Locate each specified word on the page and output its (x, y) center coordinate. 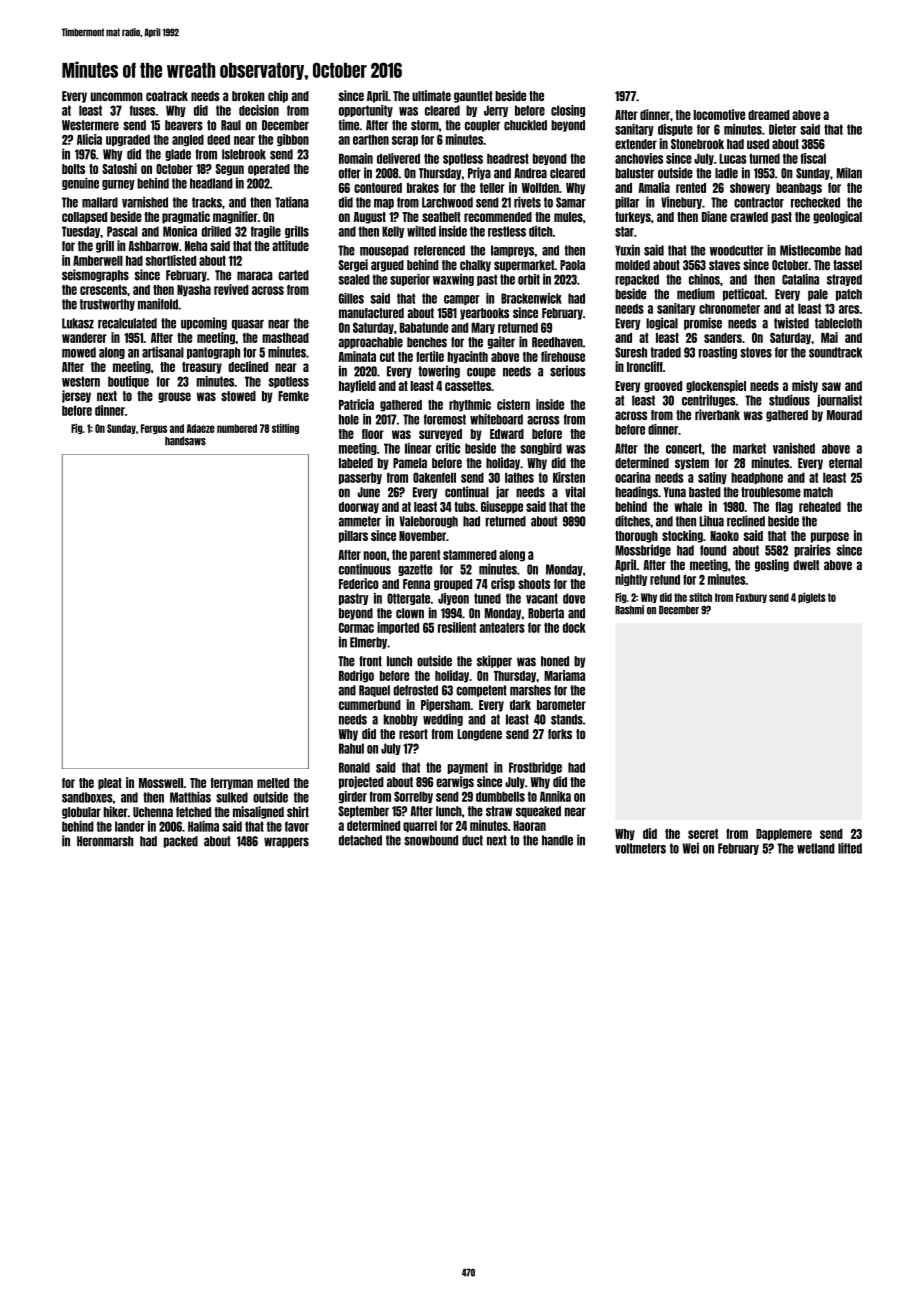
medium (696, 294)
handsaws (185, 441)
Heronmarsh (105, 841)
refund (665, 579)
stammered (470, 555)
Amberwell (98, 260)
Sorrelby (413, 797)
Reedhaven (557, 342)
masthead (285, 338)
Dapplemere (784, 835)
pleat (110, 784)
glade (178, 155)
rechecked (815, 202)
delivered (398, 158)
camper (462, 300)
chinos (704, 279)
